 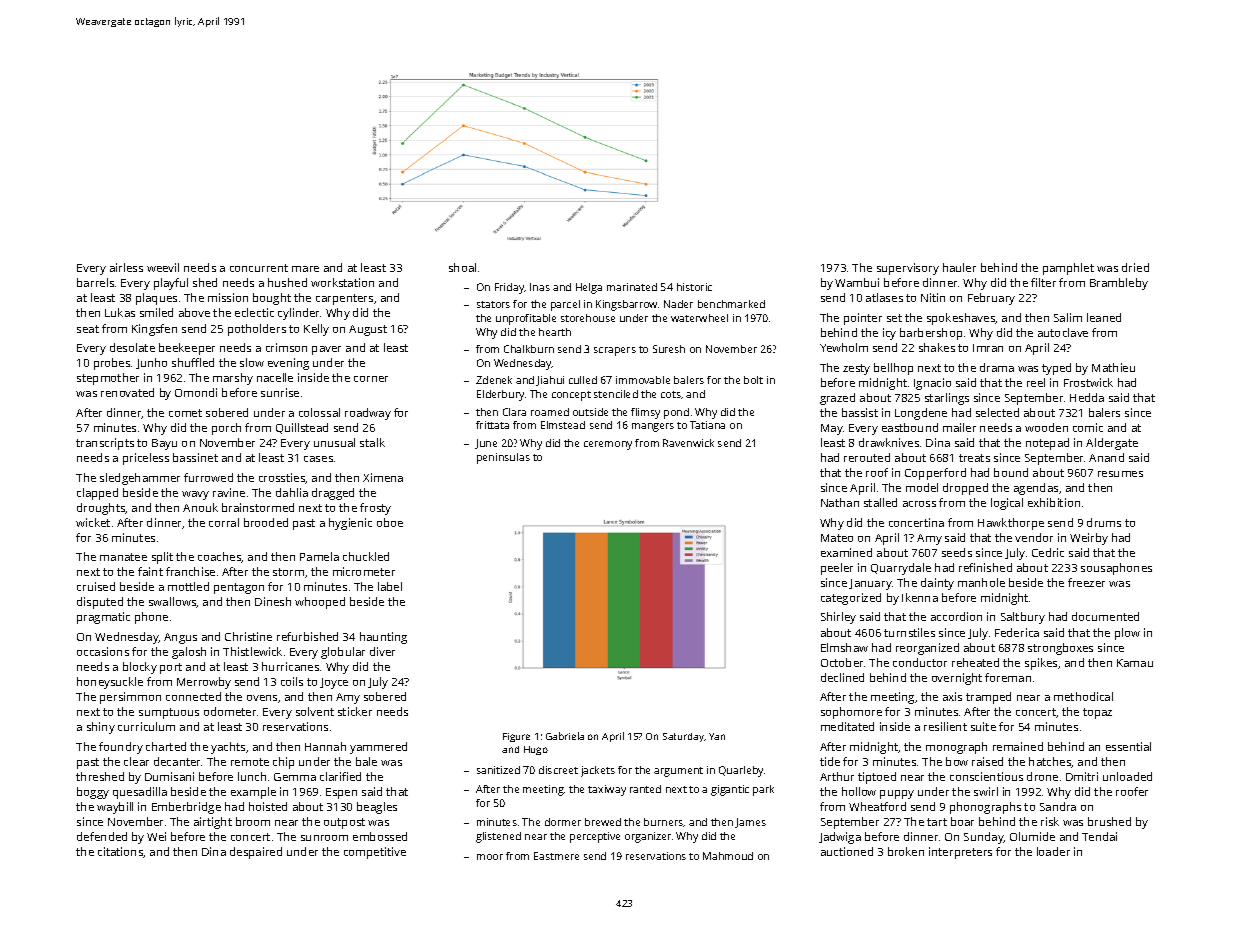 What do you see at coordinates (1068, 269) in the screenshot?
I see `pamphlet` at bounding box center [1068, 269].
